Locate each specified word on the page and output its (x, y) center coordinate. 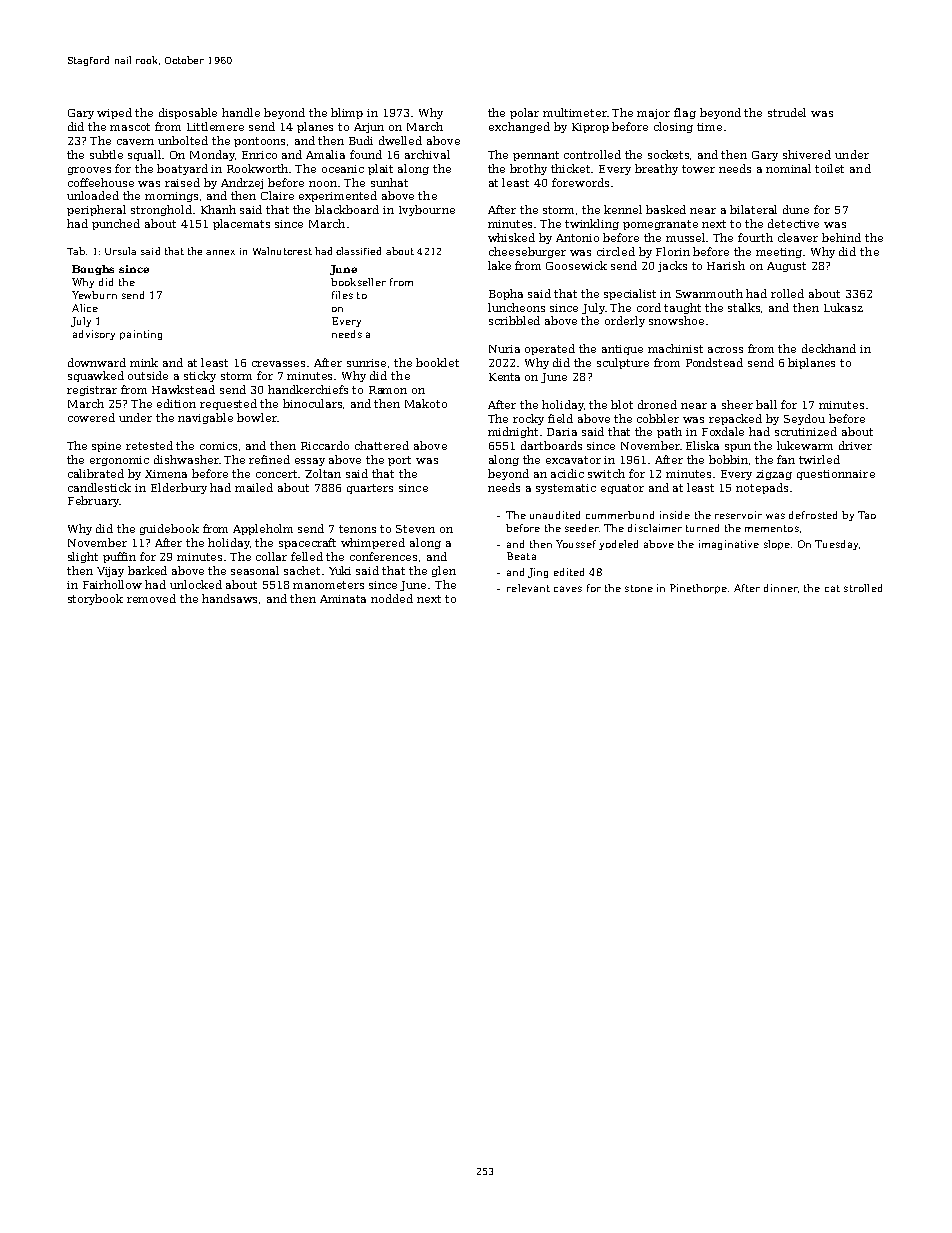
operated (550, 349)
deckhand (829, 348)
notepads (762, 488)
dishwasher (186, 459)
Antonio (577, 238)
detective (793, 223)
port (399, 461)
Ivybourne (427, 210)
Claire (277, 195)
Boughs (93, 270)
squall (145, 155)
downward (97, 362)
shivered (807, 154)
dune (796, 209)
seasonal (255, 570)
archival (427, 154)
